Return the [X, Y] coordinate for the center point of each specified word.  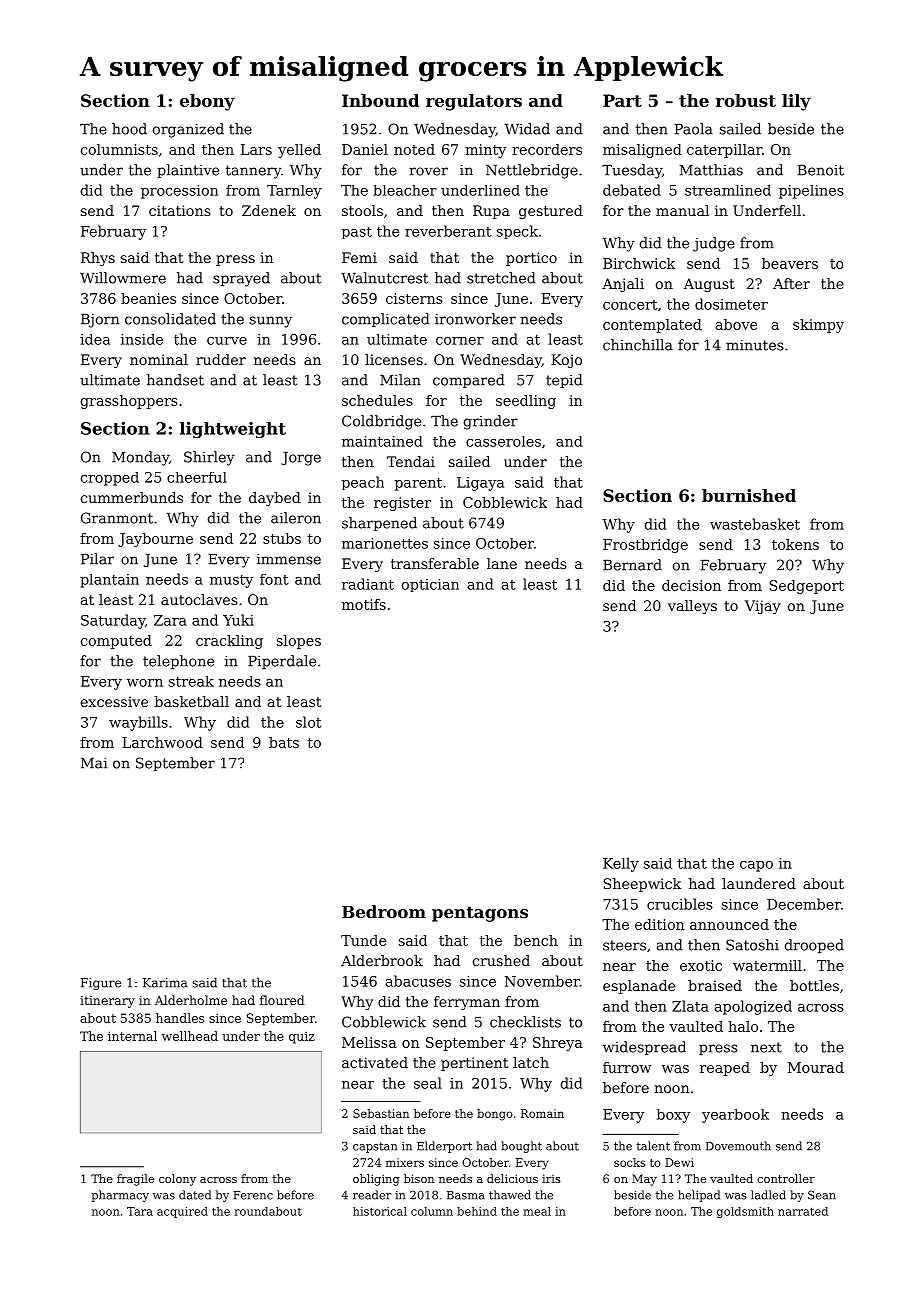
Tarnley [294, 192]
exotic [701, 965]
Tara [140, 1211]
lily [796, 102]
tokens [795, 544]
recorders [547, 149]
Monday [140, 458]
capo [756, 866]
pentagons [480, 914]
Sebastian [381, 1113]
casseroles [503, 441]
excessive [114, 701]
